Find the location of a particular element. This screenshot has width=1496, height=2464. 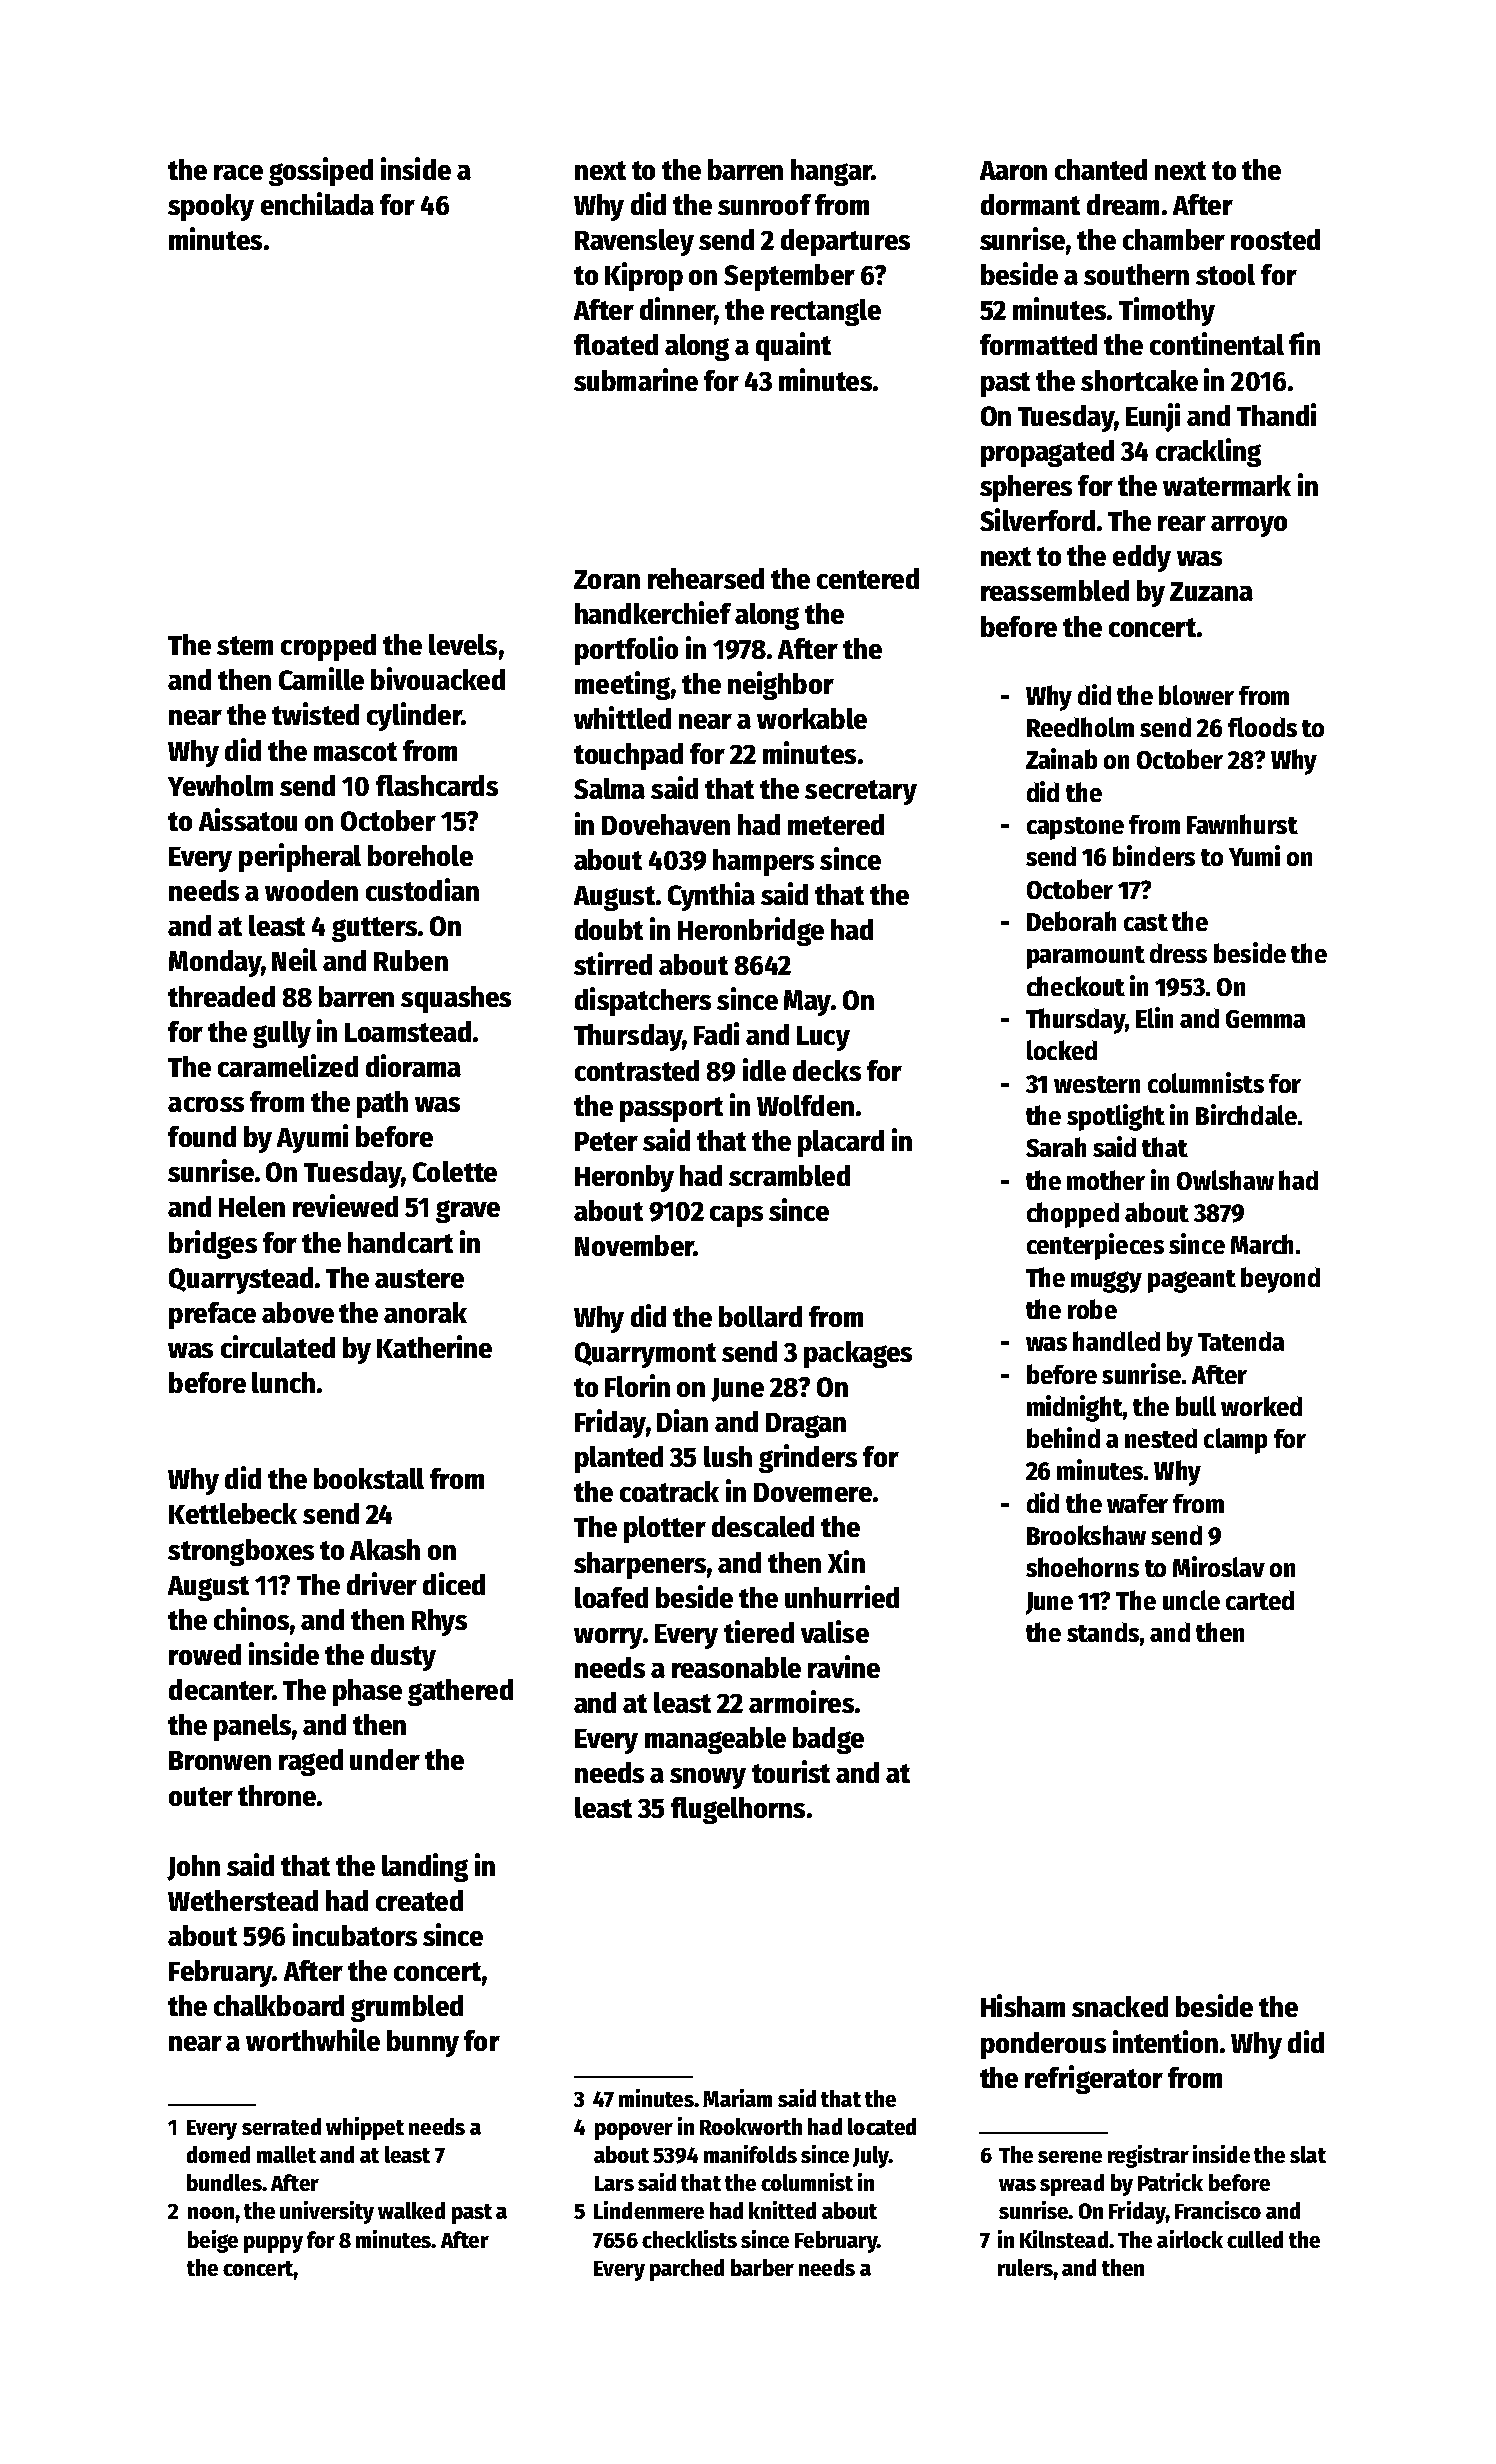

centerpieces is located at coordinates (1095, 1246).
